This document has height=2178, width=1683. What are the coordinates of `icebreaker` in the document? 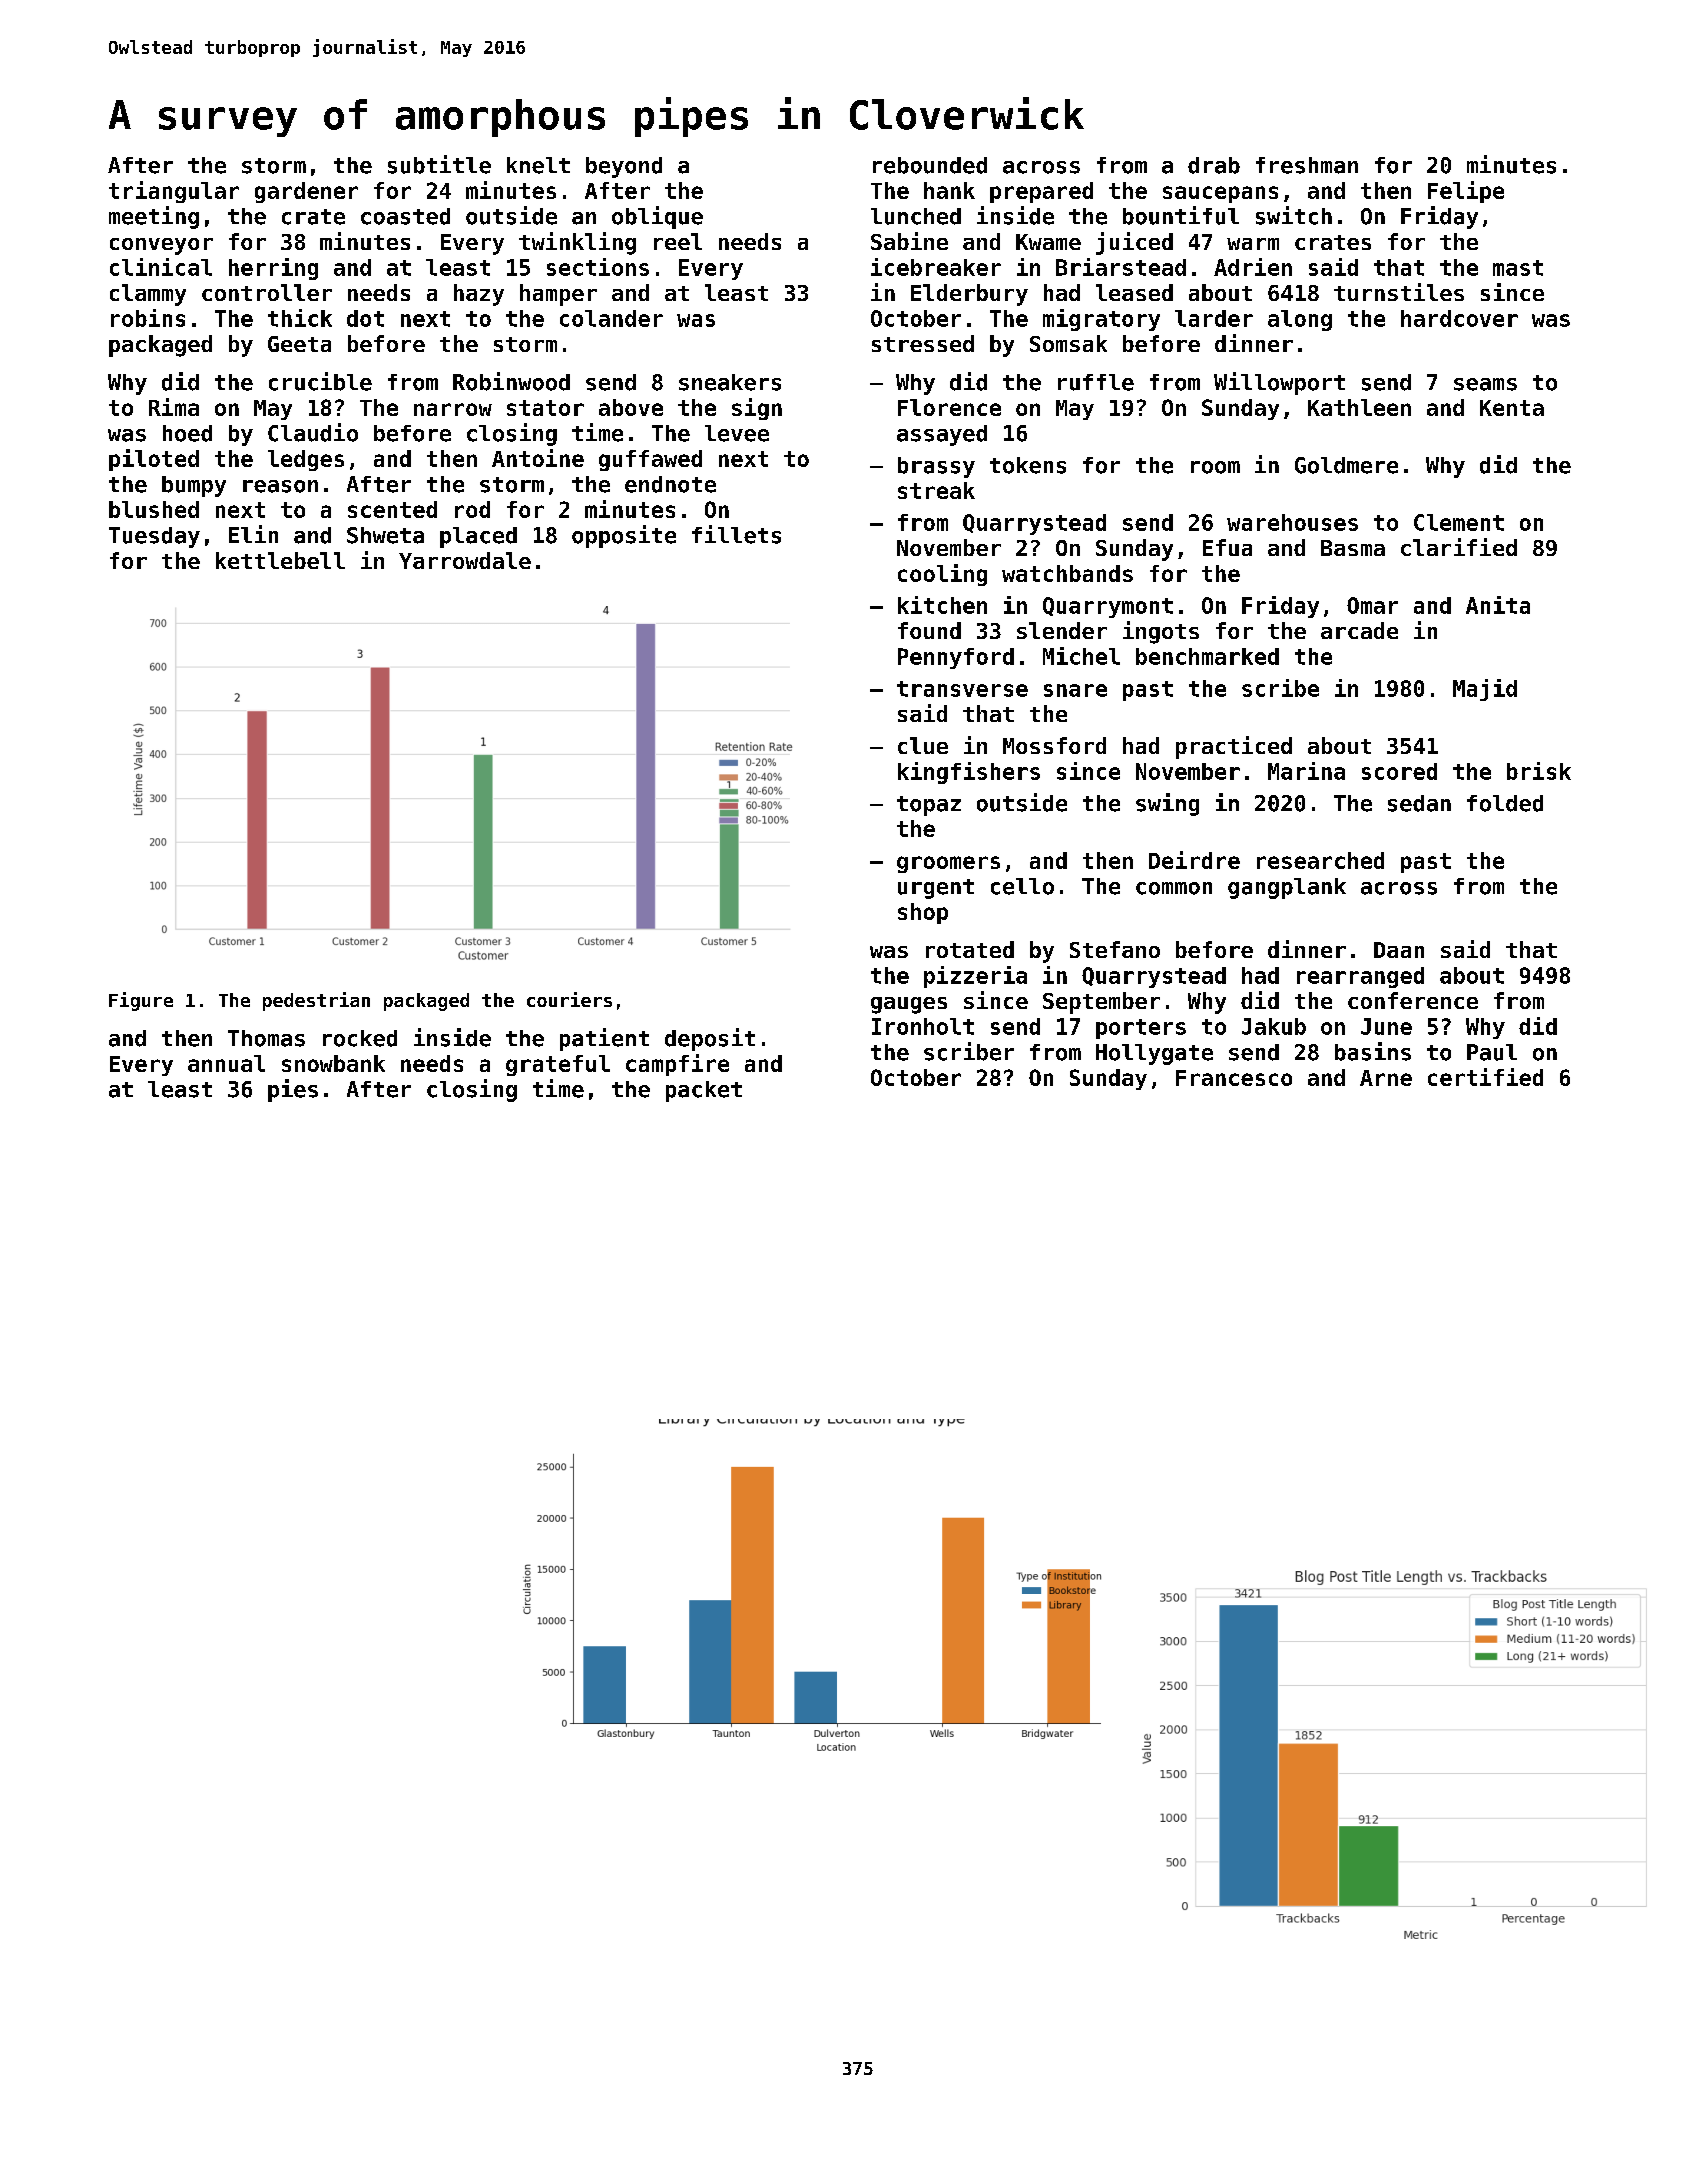 It's located at (936, 267).
